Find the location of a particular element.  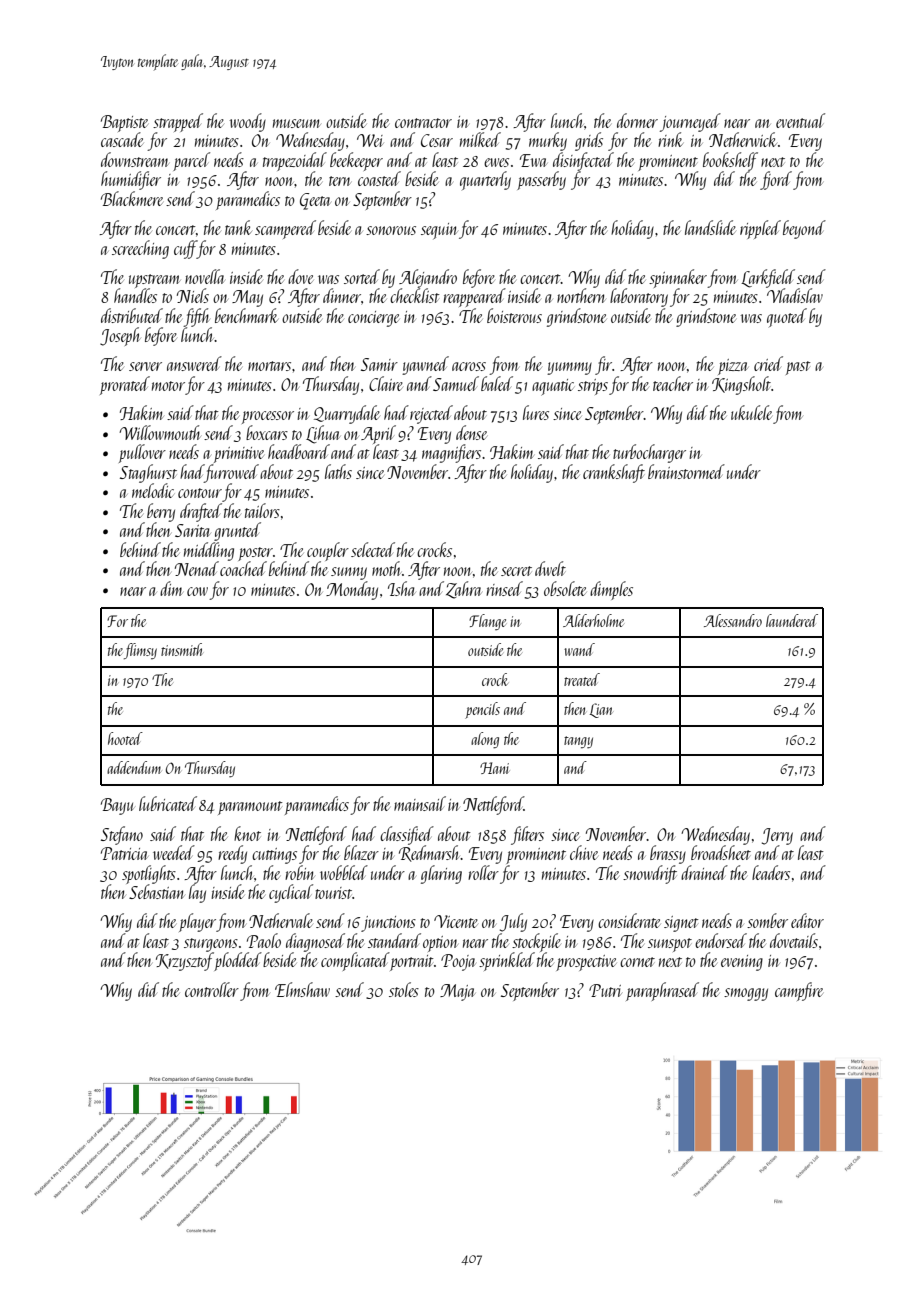

plodded is located at coordinates (238, 961).
